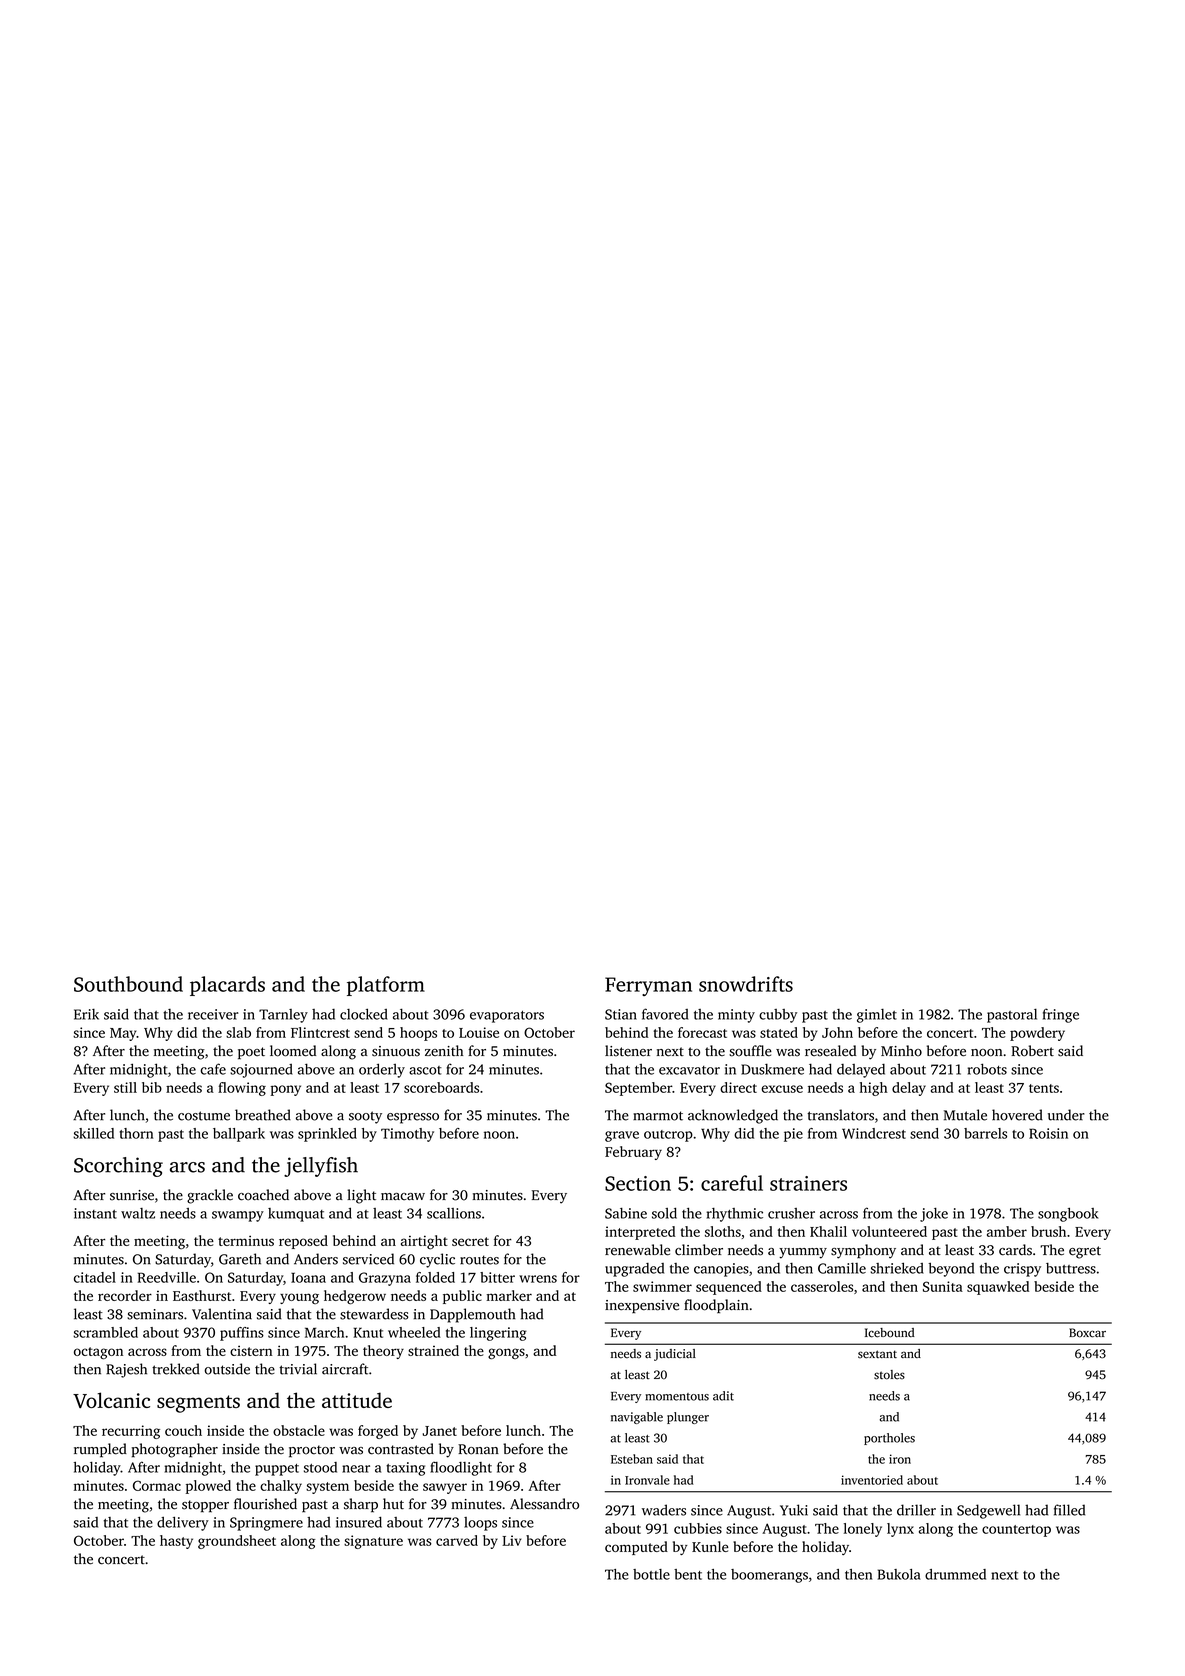  What do you see at coordinates (445, 1488) in the screenshot?
I see `sawyer` at bounding box center [445, 1488].
